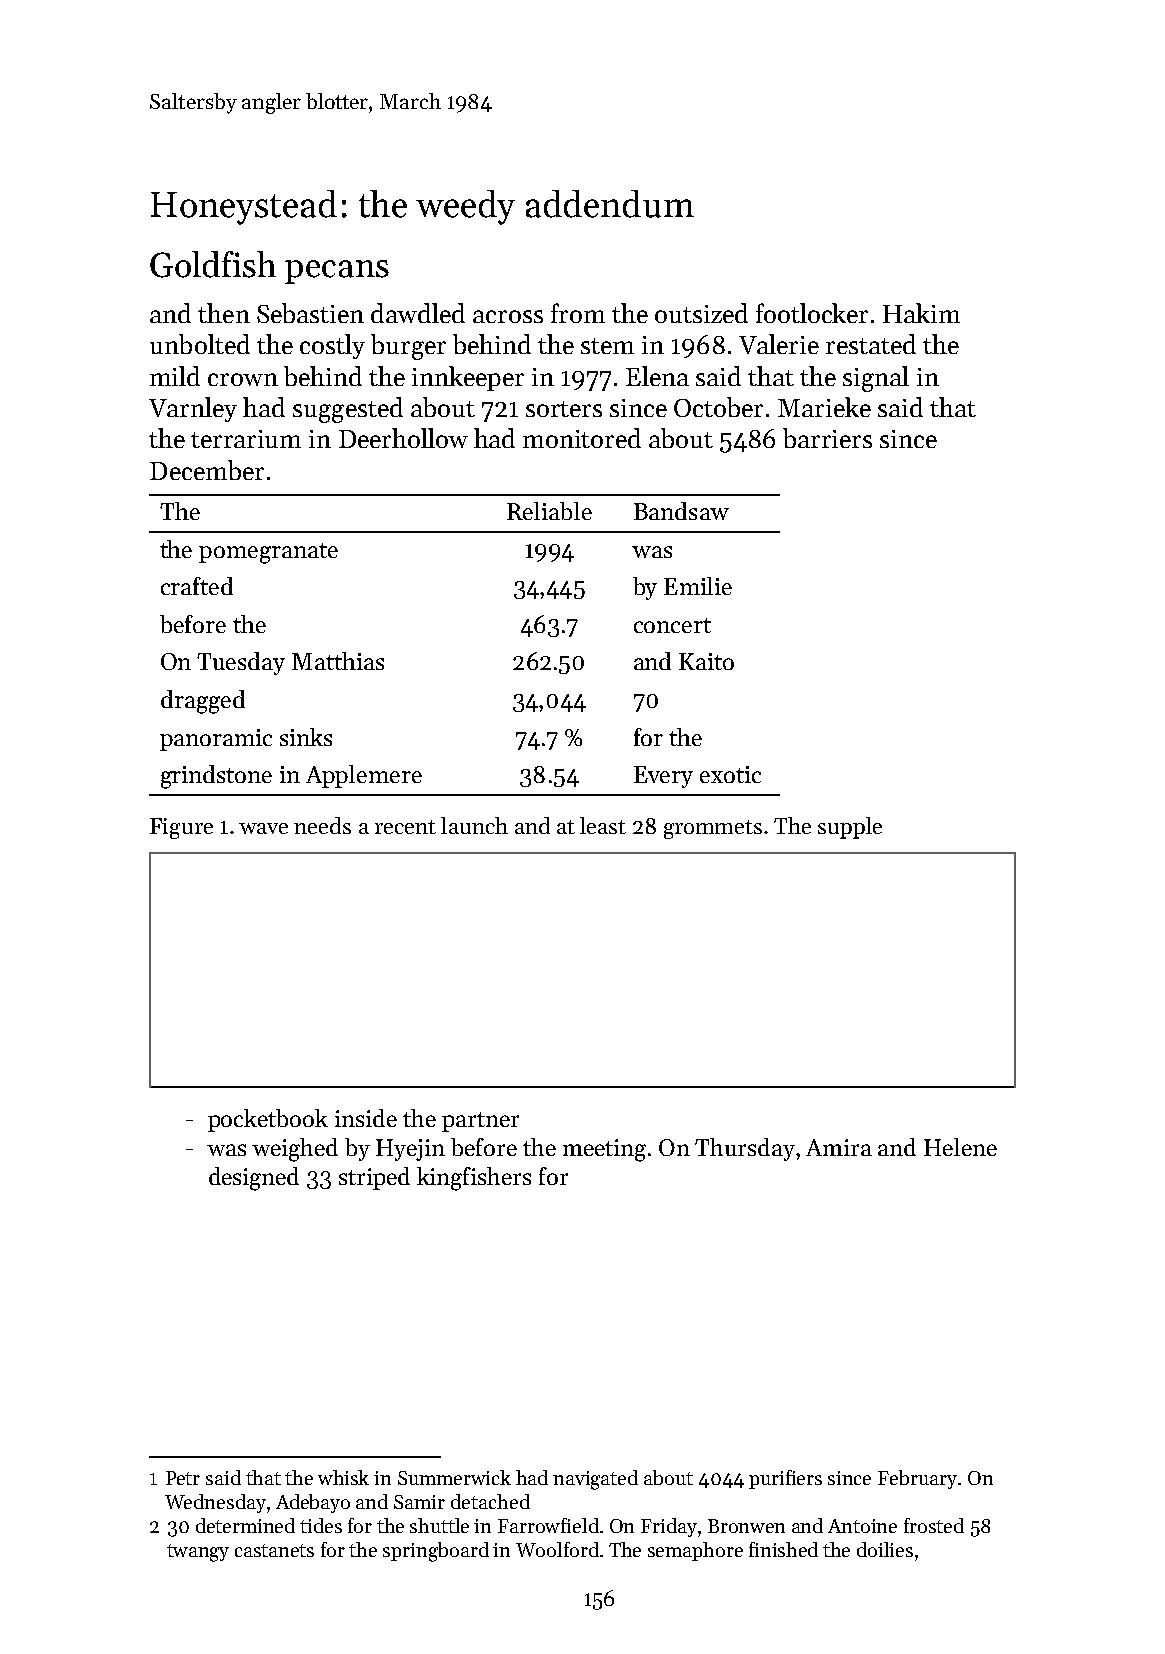  I want to click on supple, so click(850, 828).
